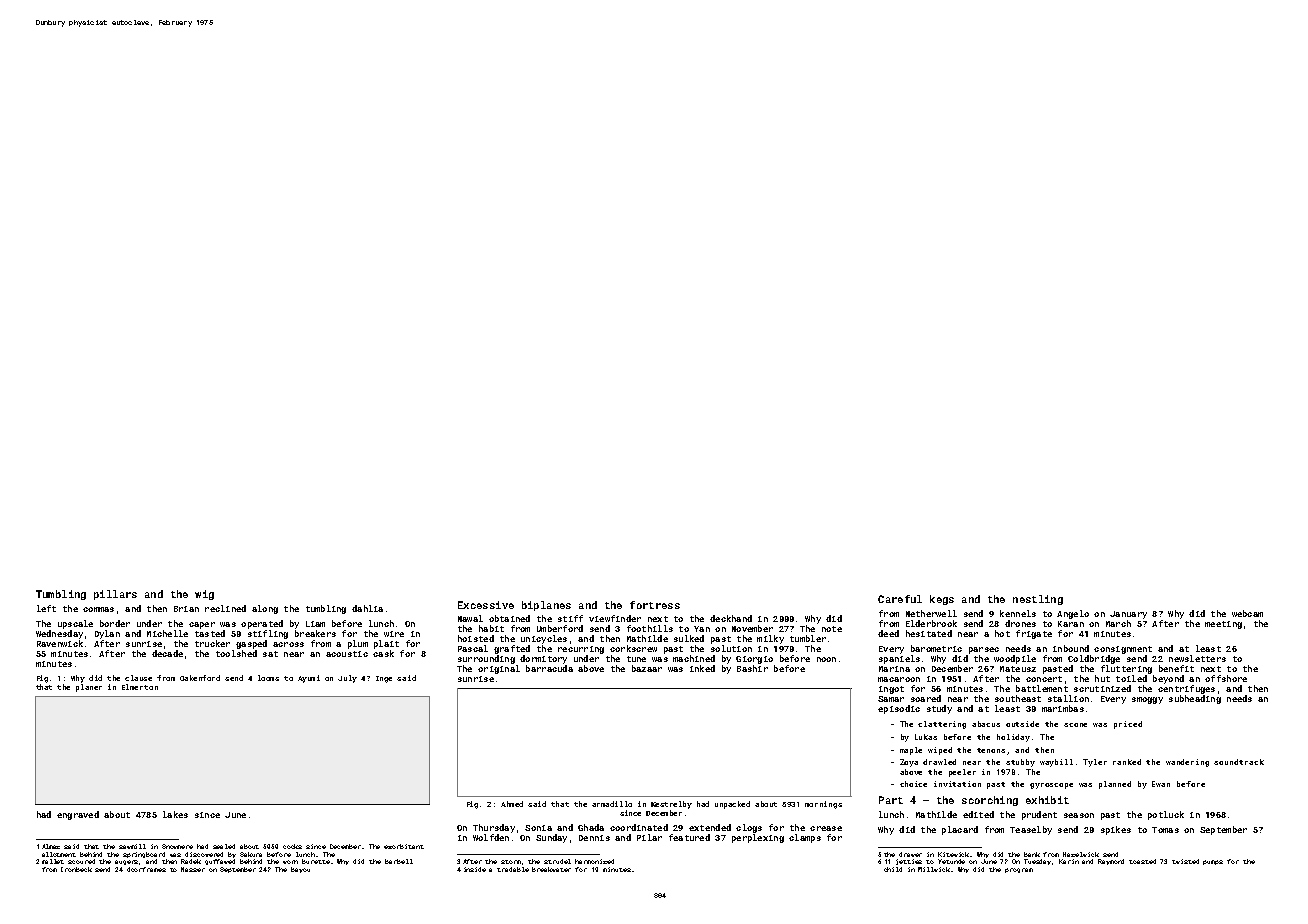 This screenshot has height=924, width=1308. What do you see at coordinates (486, 605) in the screenshot?
I see `Excessive` at bounding box center [486, 605].
